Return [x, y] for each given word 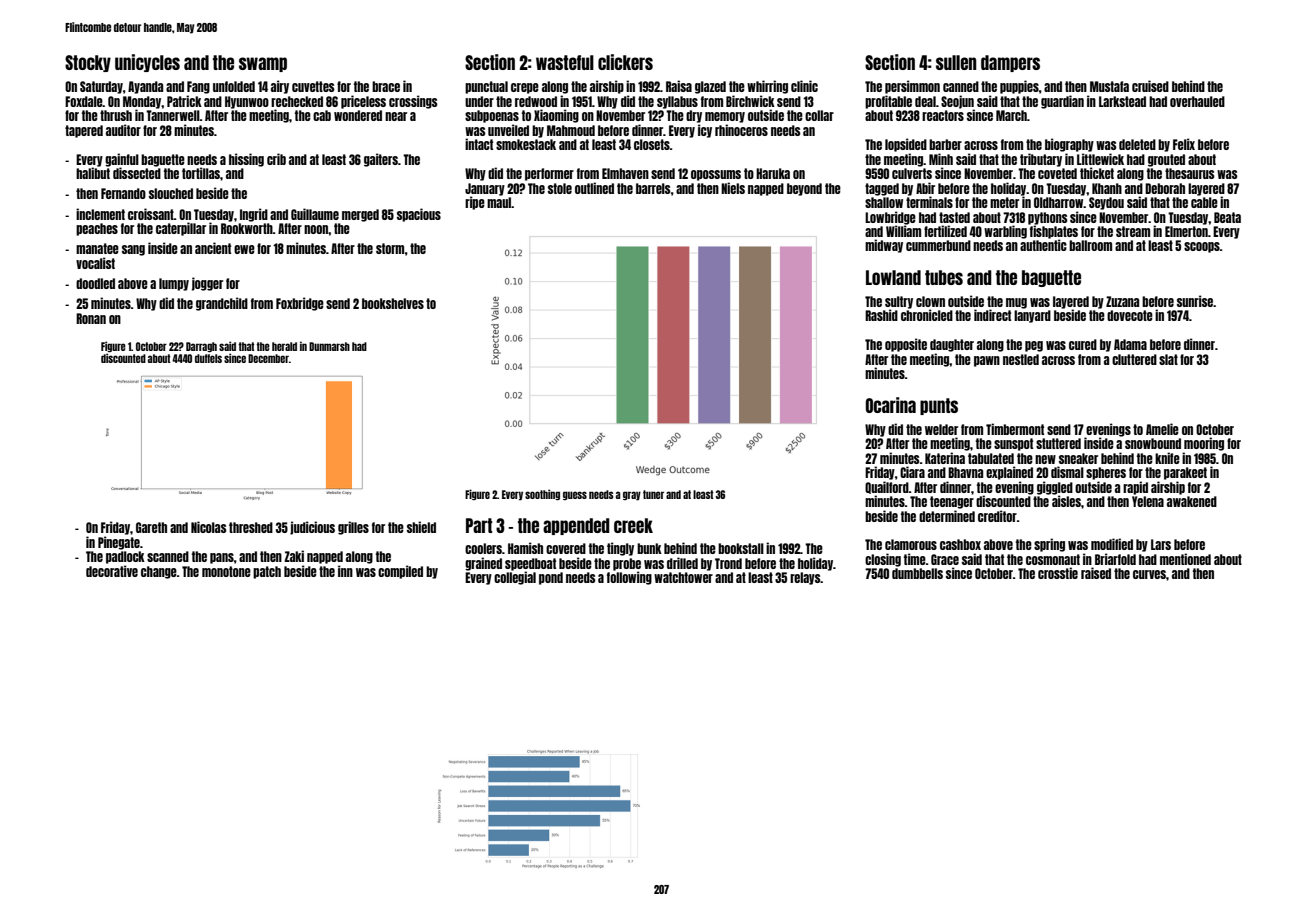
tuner [653, 494]
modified [1112, 544]
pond [551, 578]
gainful [122, 160]
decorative [112, 571]
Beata [1227, 217]
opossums [716, 175]
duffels [208, 358]
